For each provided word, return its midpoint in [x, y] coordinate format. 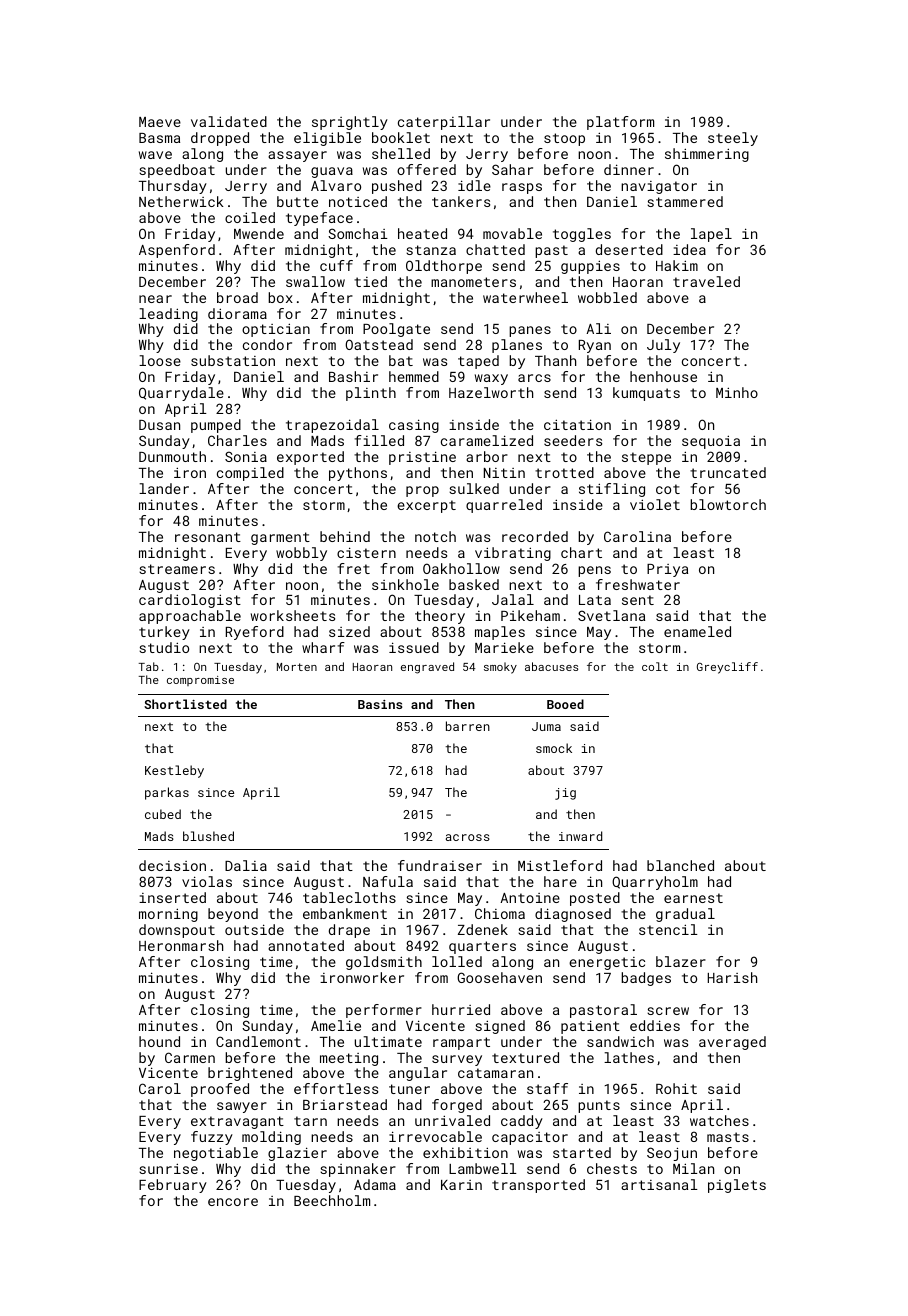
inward [580, 836]
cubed [163, 814]
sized [349, 631]
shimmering [707, 155]
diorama [237, 313]
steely [733, 139]
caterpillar [444, 123]
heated [422, 233]
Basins [380, 704]
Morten [297, 667]
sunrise [168, 1168]
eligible [327, 139]
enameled [697, 631]
